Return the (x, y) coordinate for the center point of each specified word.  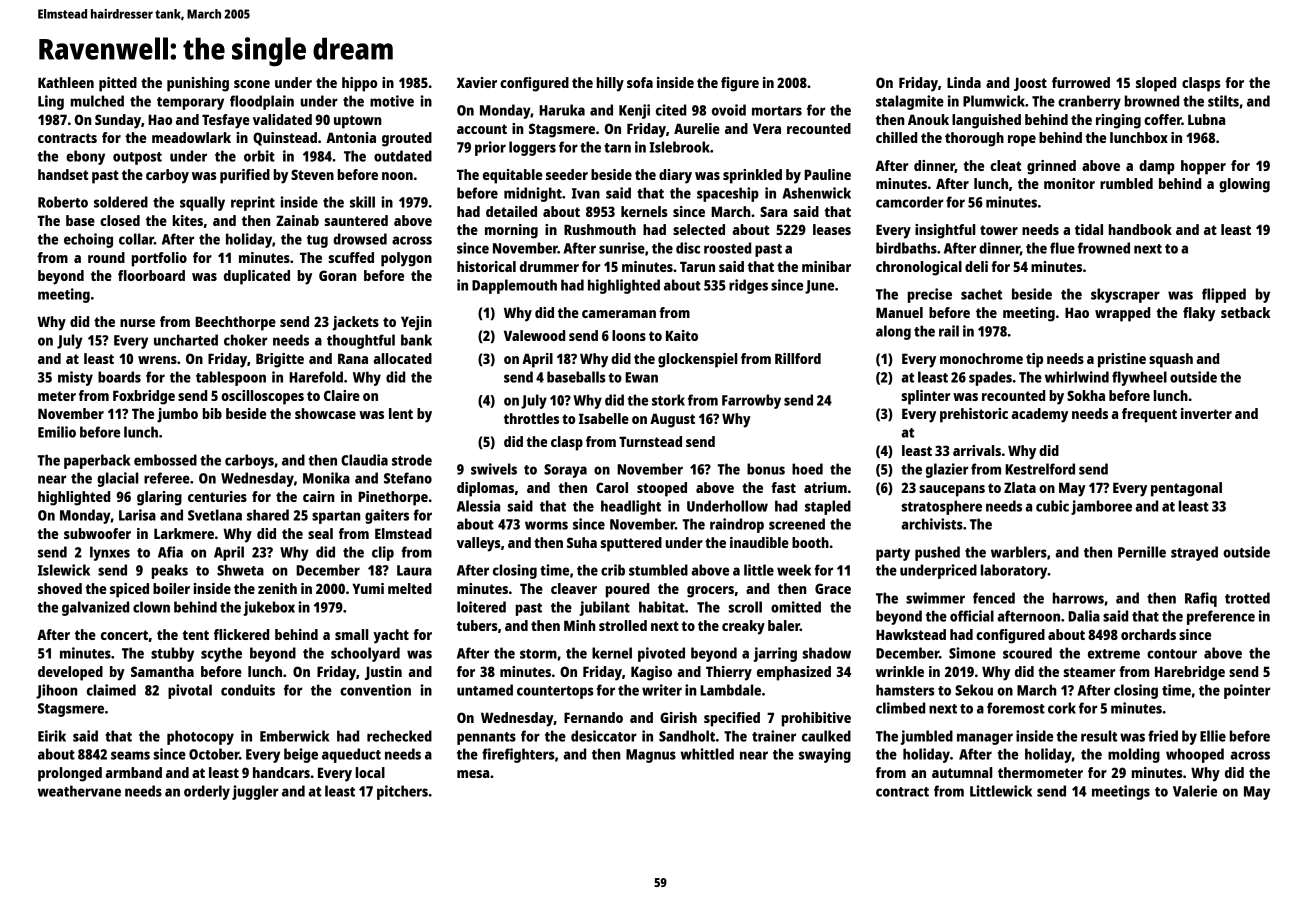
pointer (1247, 691)
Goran (337, 275)
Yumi (368, 588)
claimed (111, 690)
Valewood (534, 335)
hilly (610, 84)
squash (1171, 360)
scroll (745, 607)
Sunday (118, 121)
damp (1157, 167)
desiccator (604, 736)
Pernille (1142, 552)
